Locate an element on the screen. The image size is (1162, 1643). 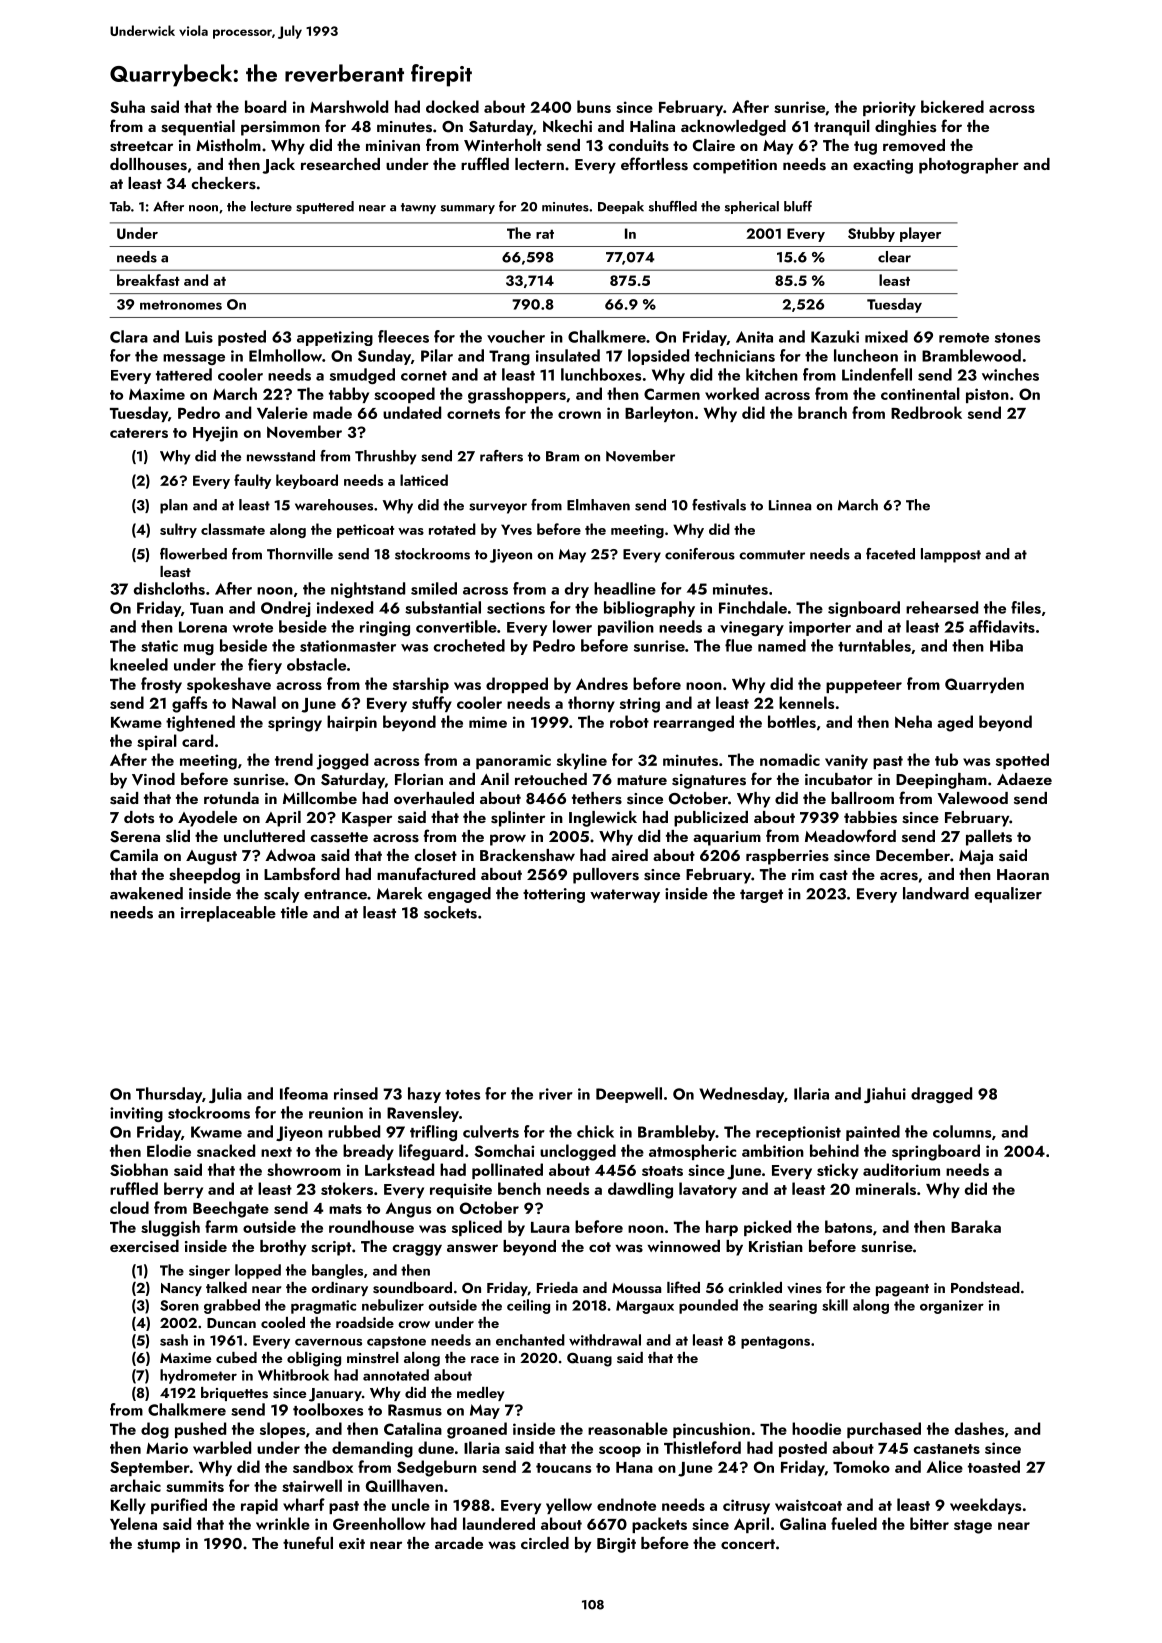
files is located at coordinates (1026, 607).
